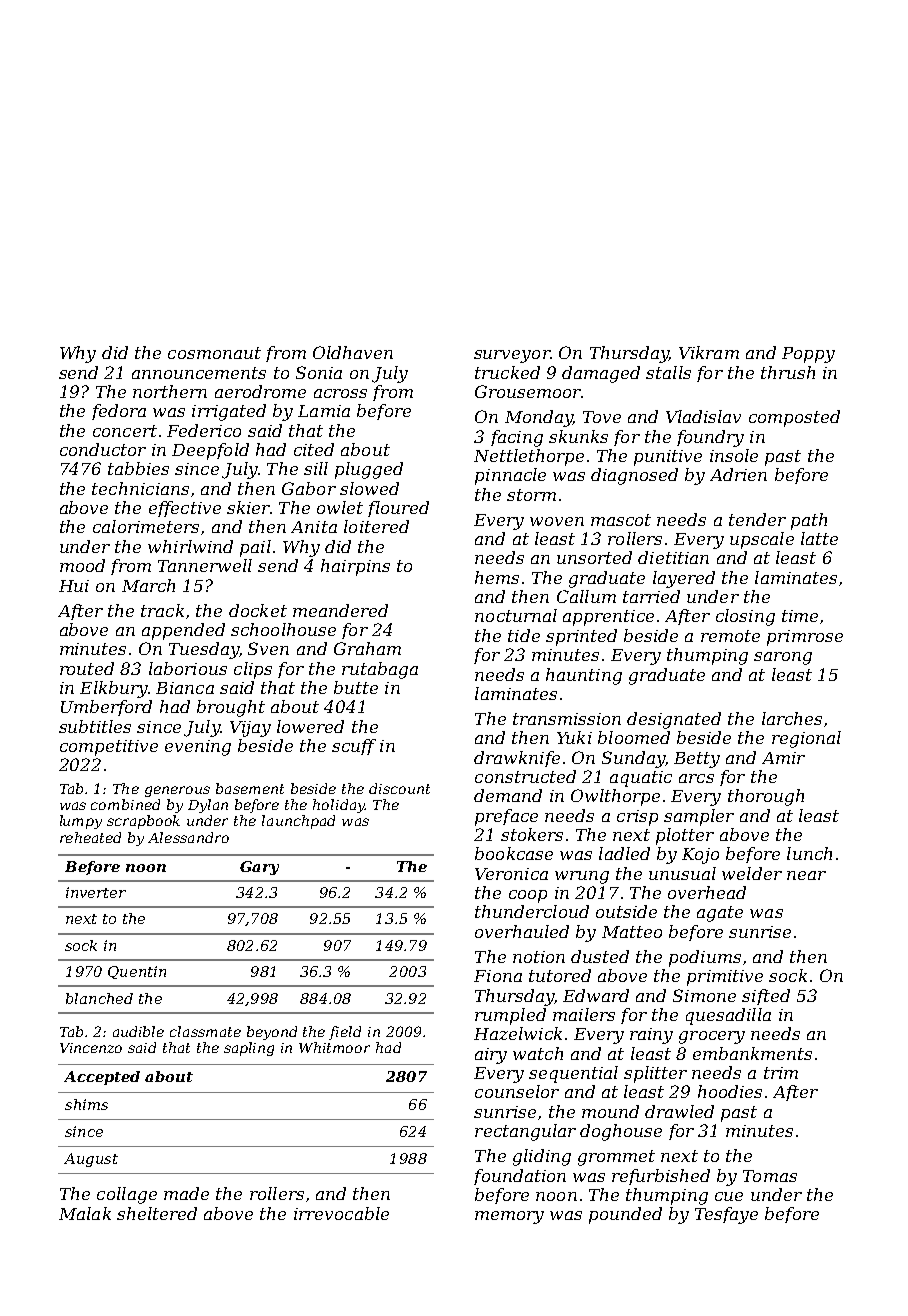 This screenshot has width=908, height=1316. Describe the element at coordinates (819, 538) in the screenshot. I see `latte` at that location.
